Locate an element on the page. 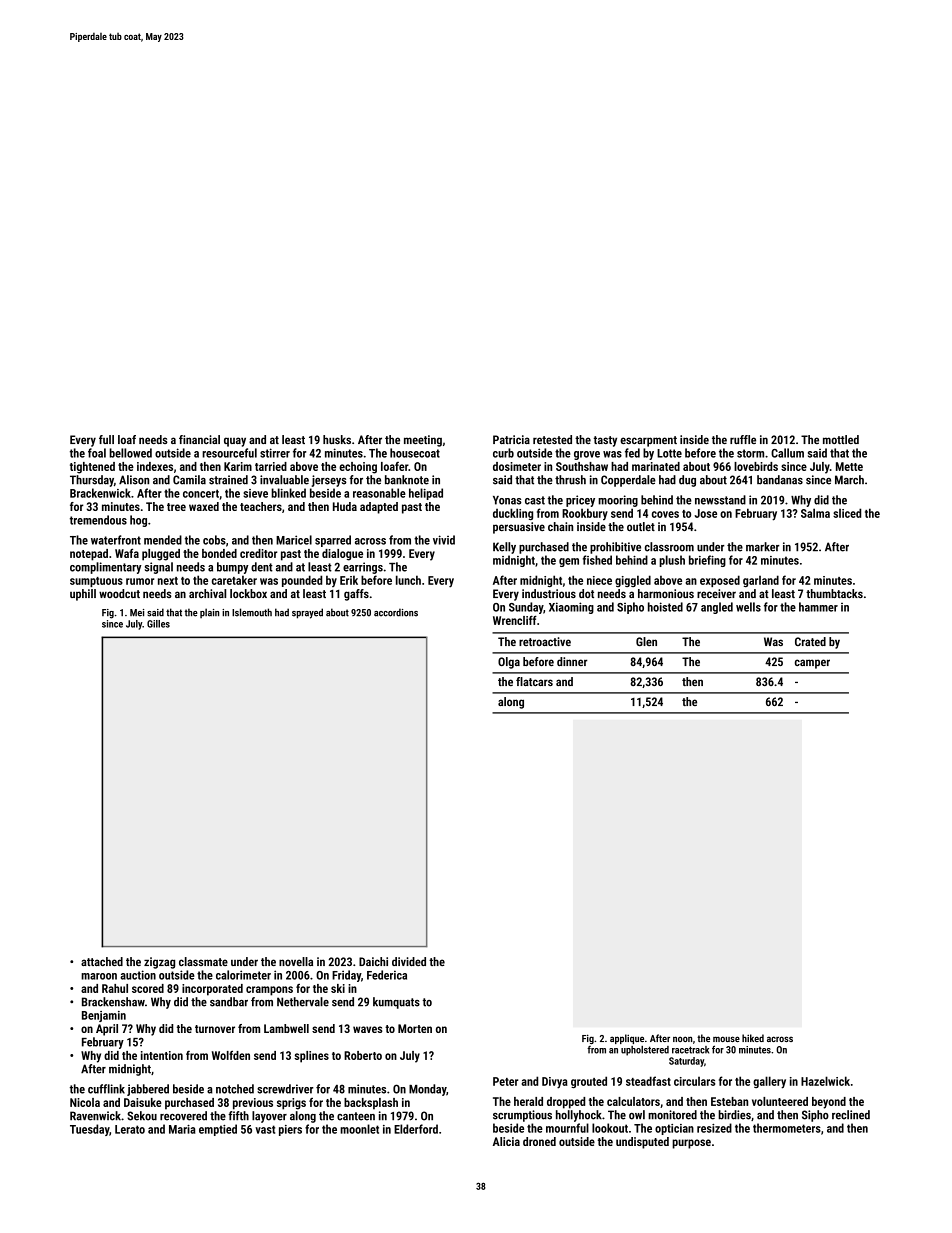  divided is located at coordinates (409, 961).
